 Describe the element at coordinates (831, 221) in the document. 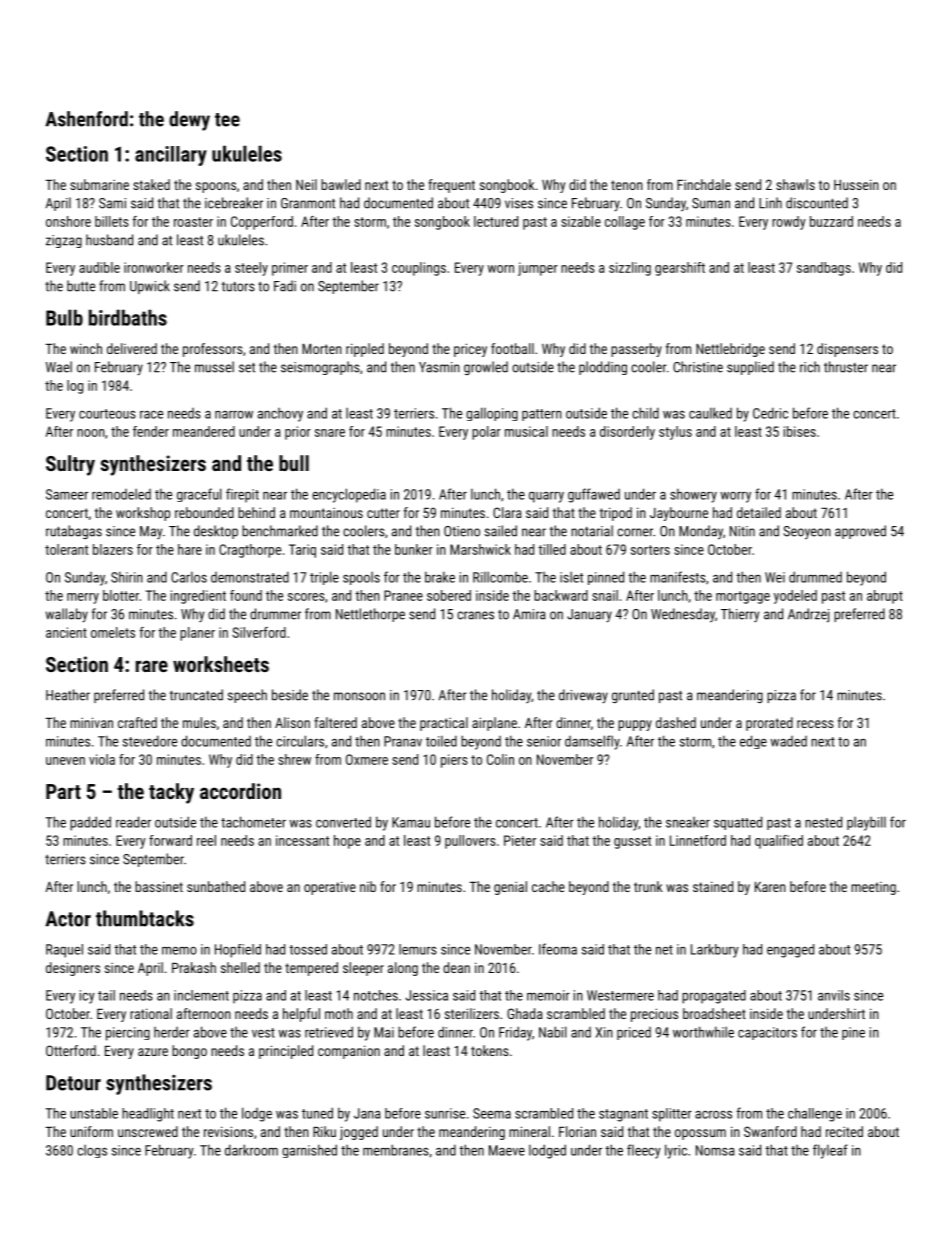

I see `buzzard` at that location.
